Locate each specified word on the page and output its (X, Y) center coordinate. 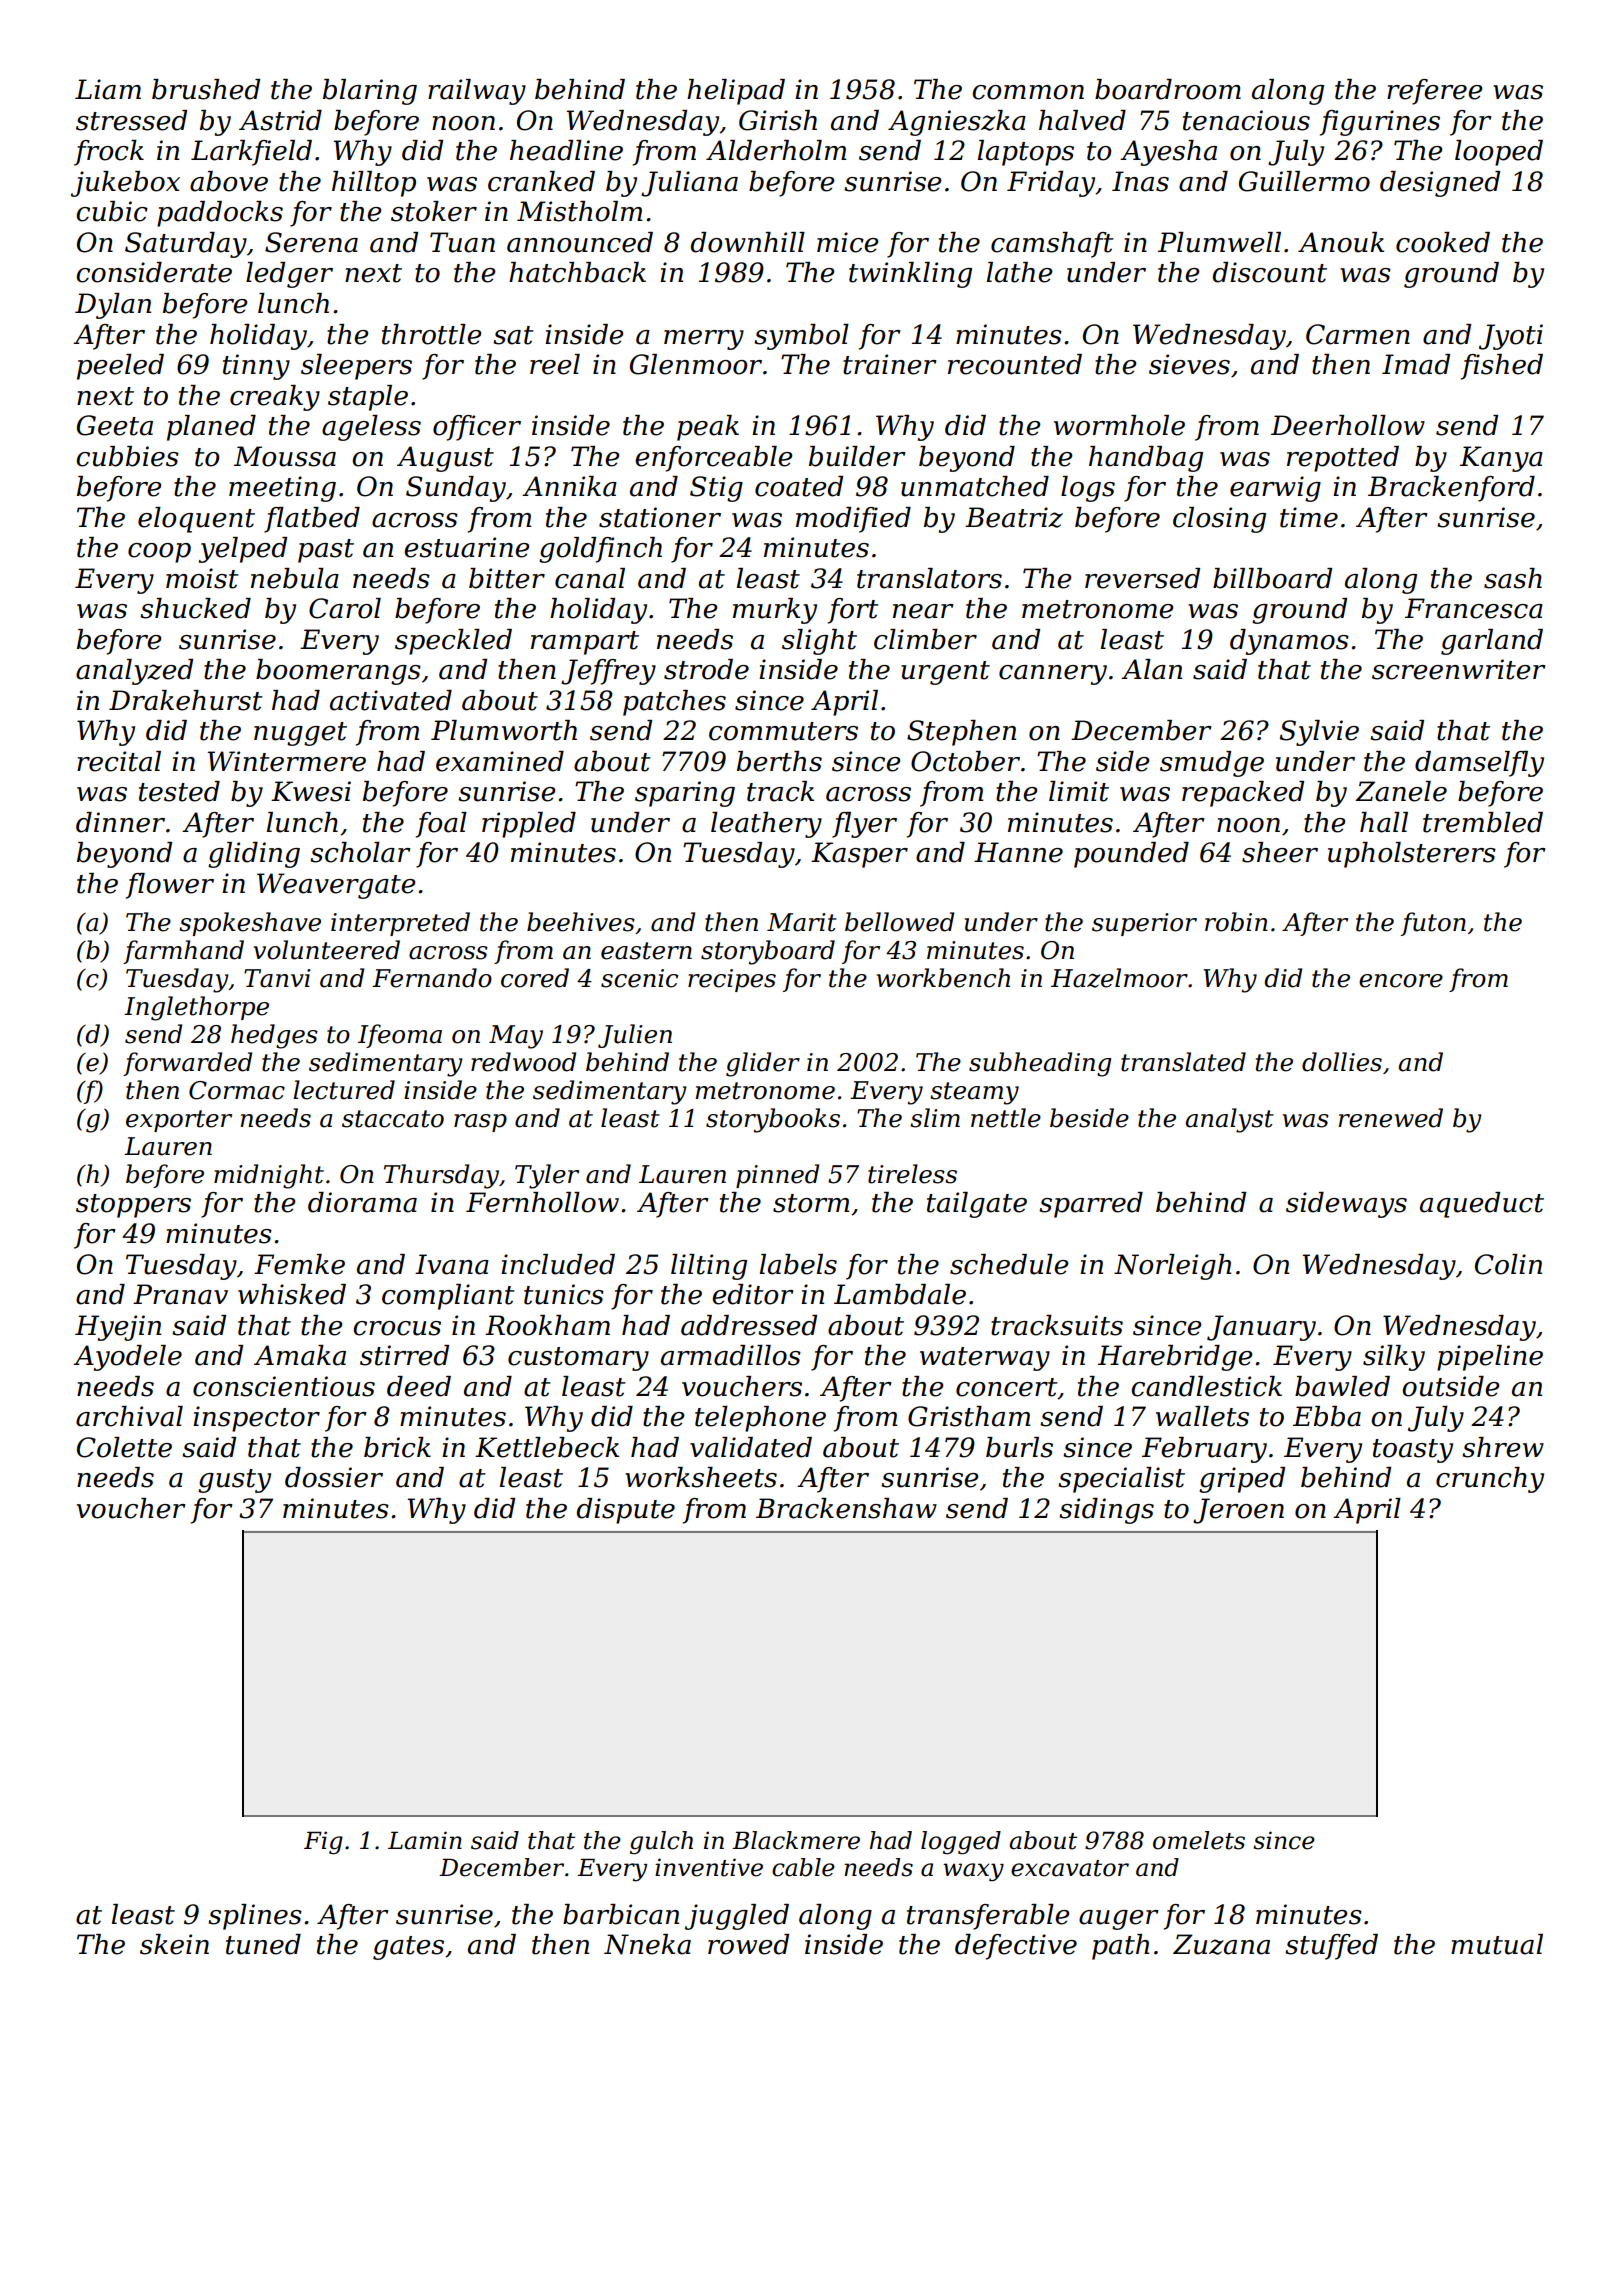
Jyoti (1511, 337)
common (1028, 92)
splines (255, 1917)
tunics (564, 1294)
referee (1435, 92)
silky (1394, 1358)
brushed (206, 89)
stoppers (133, 1206)
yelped (243, 550)
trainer (890, 364)
